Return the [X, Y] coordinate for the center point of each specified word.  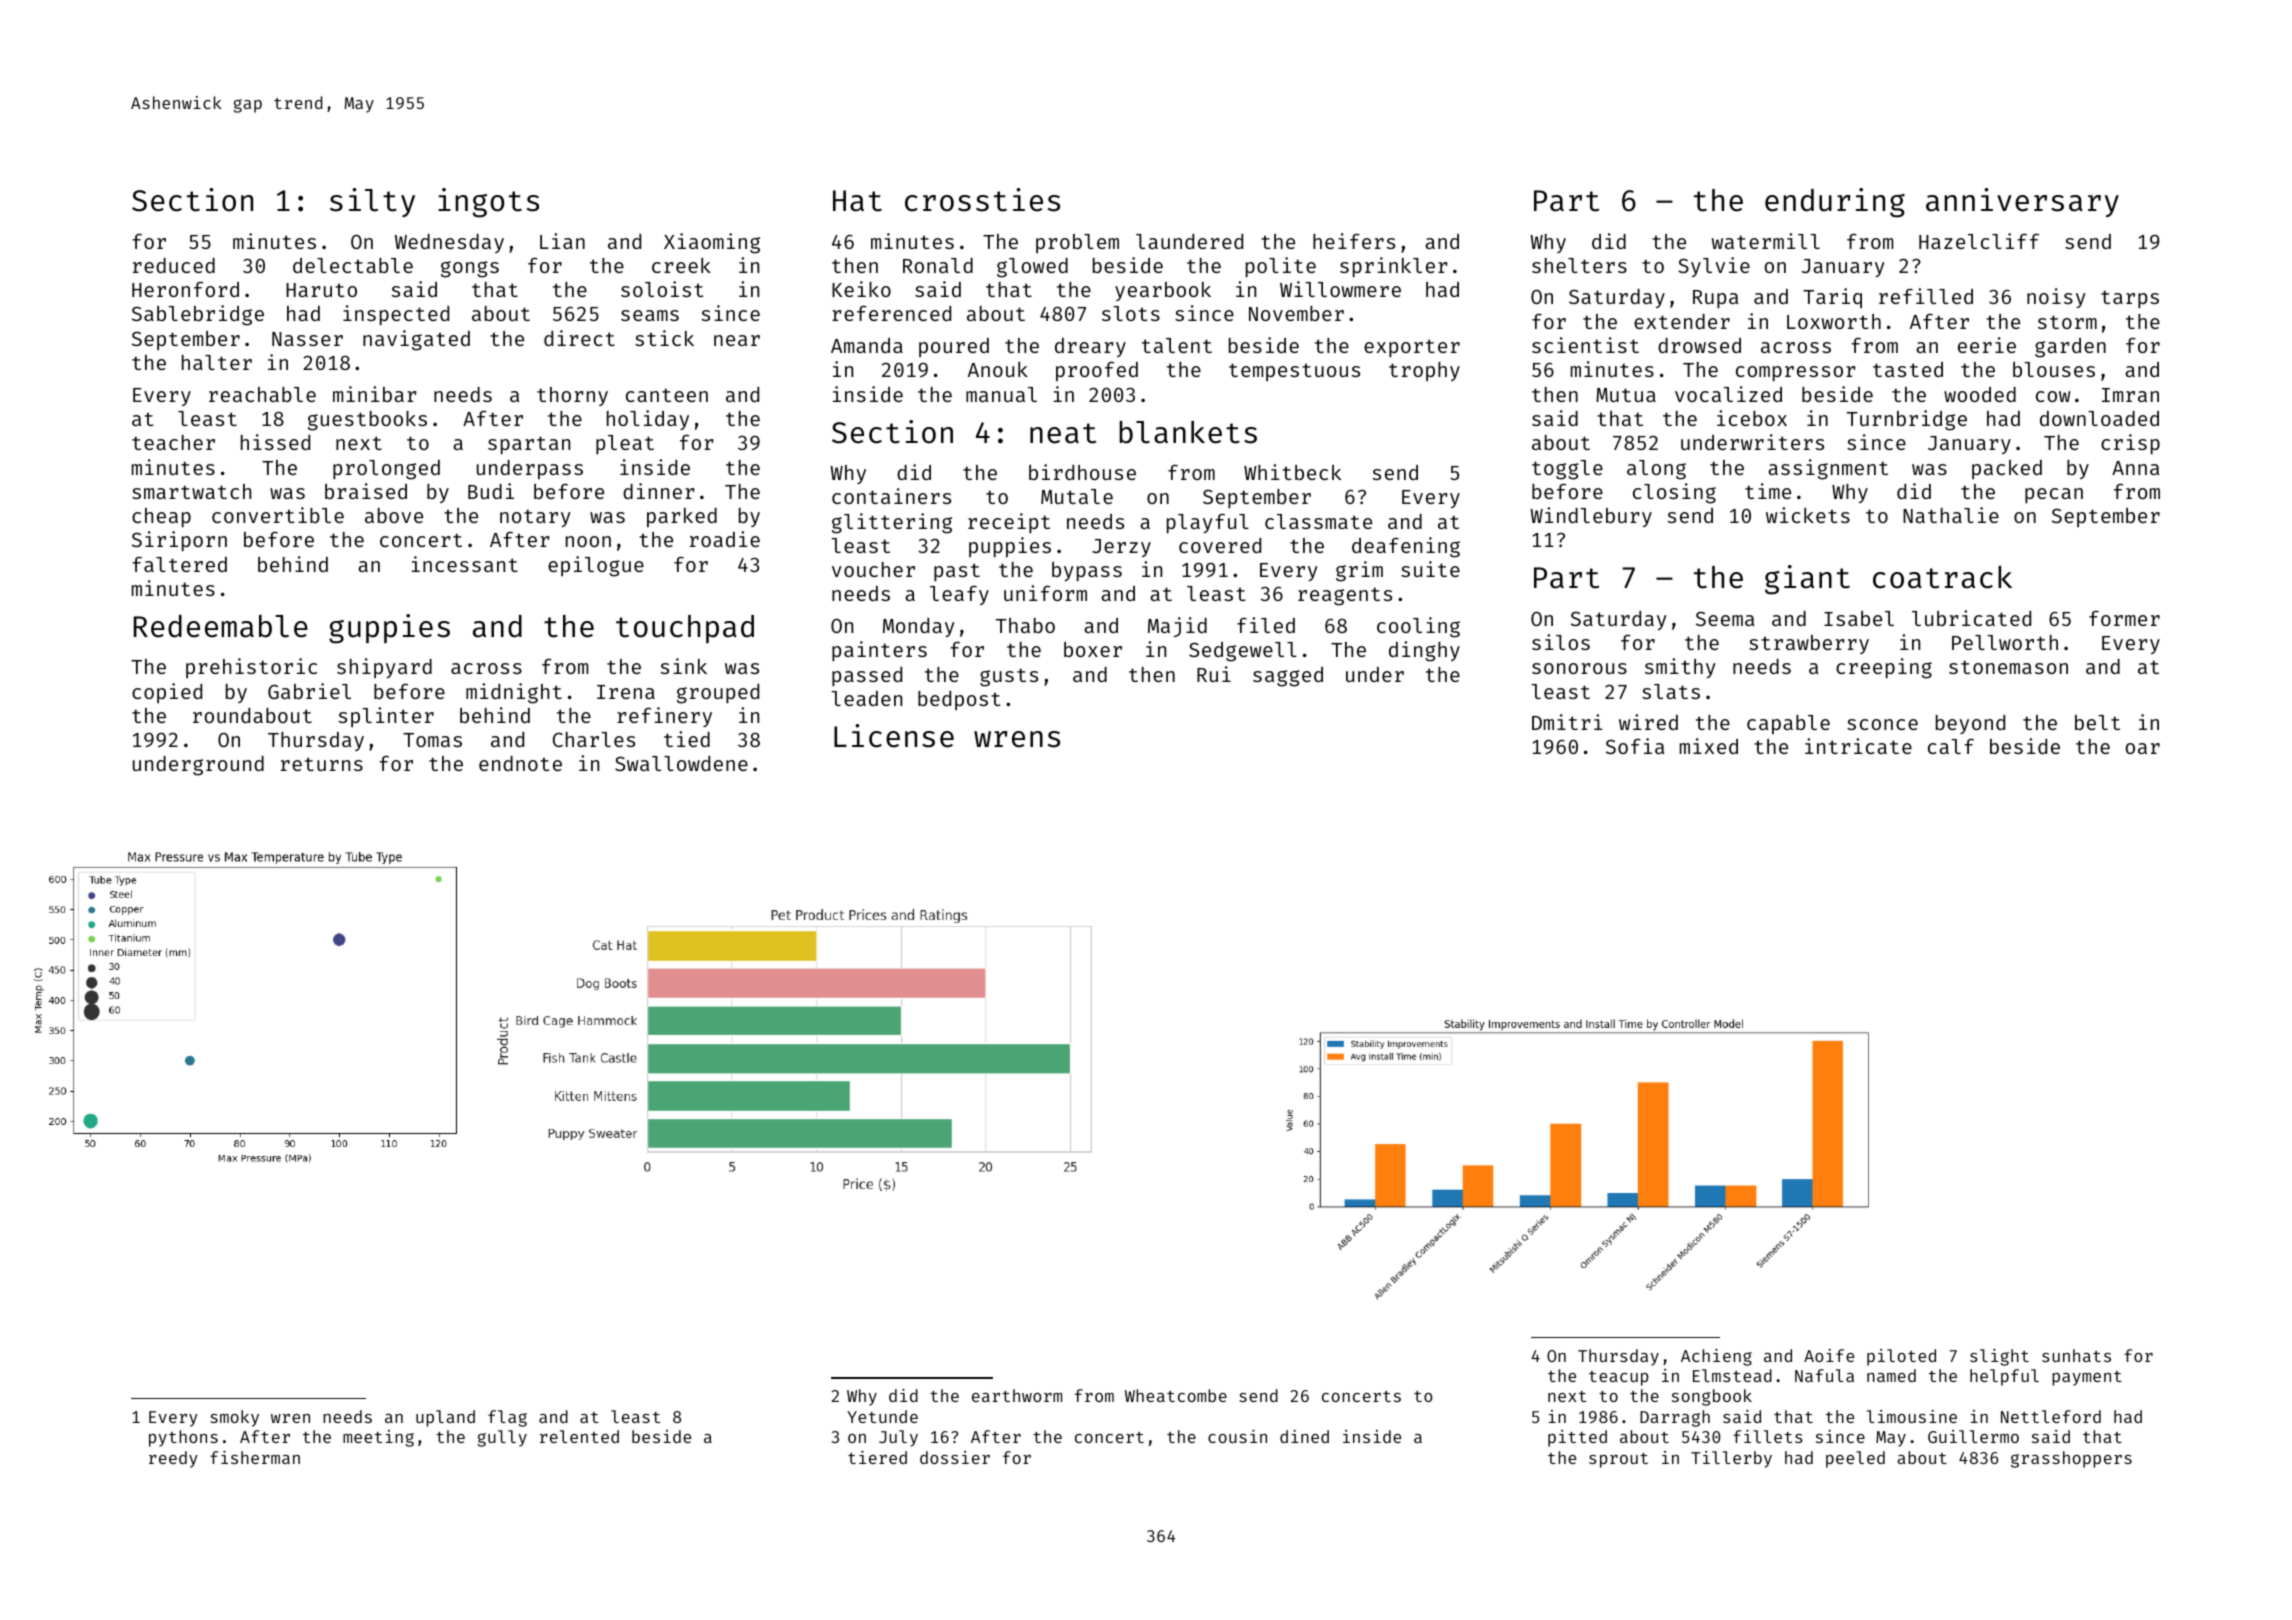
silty [372, 202]
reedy [173, 1459]
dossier [955, 1457]
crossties [982, 200]
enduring [1835, 203]
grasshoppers [2071, 1459]
